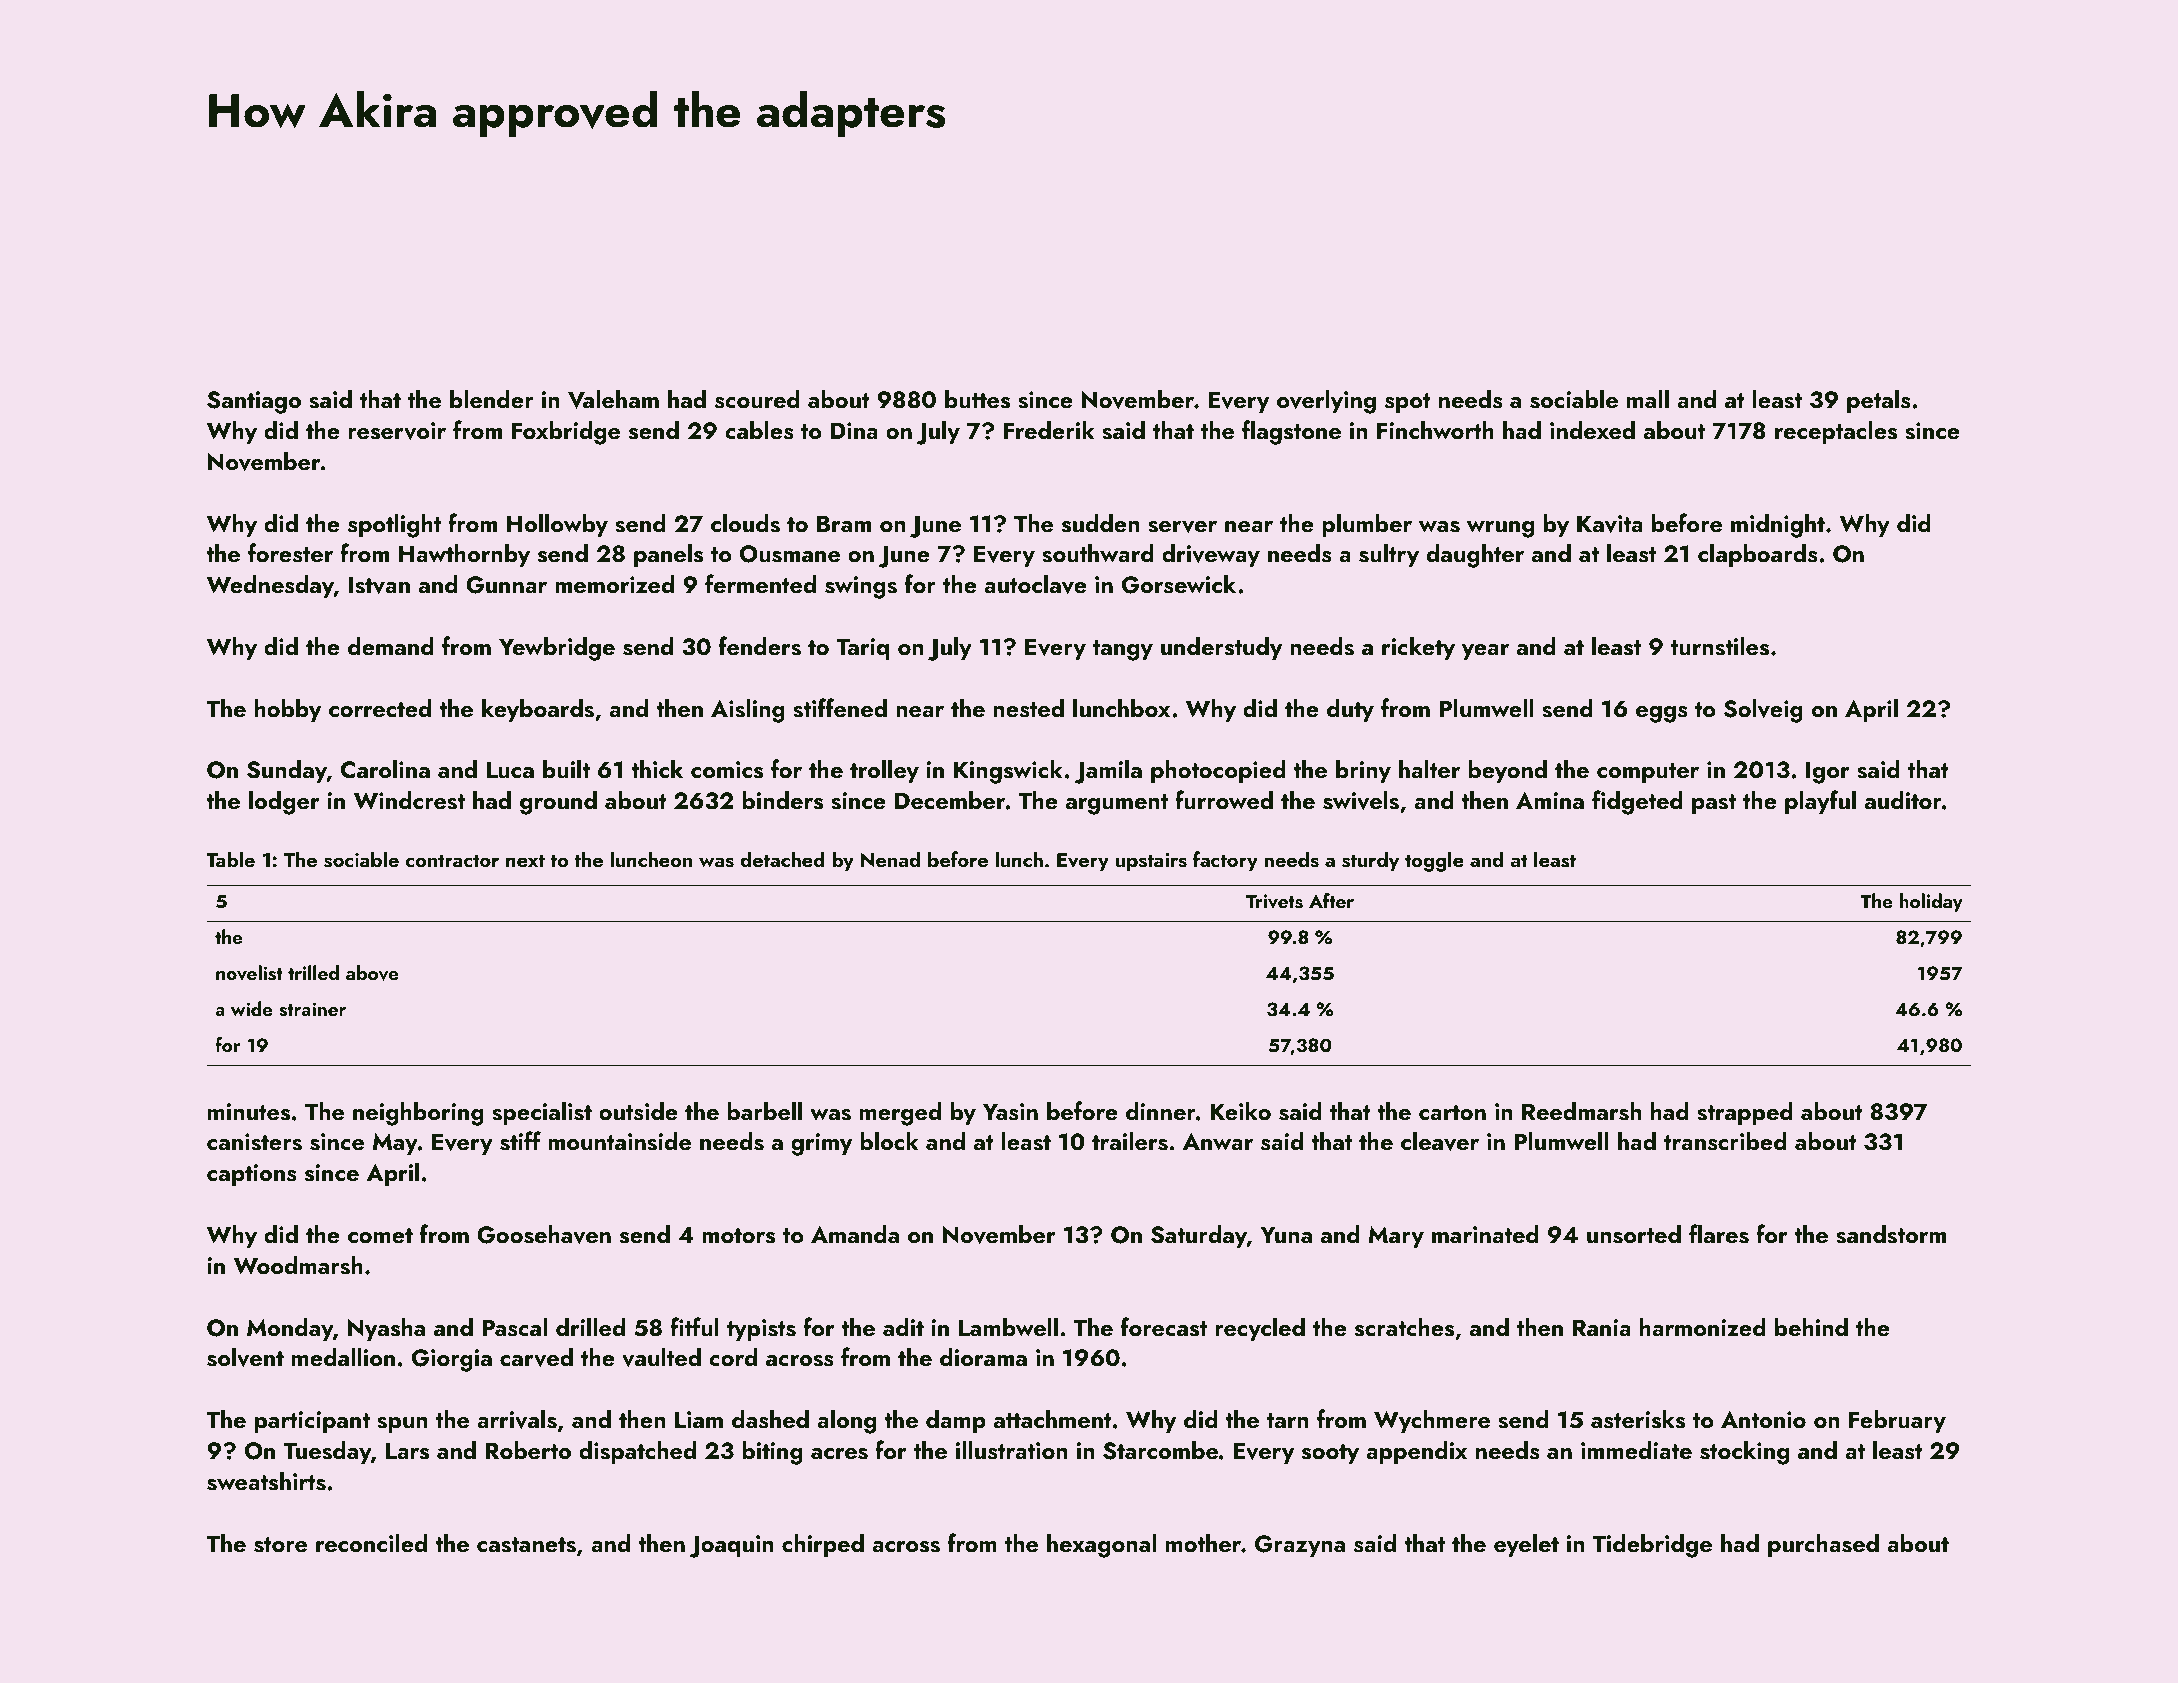 The width and height of the screenshot is (2178, 1683). I want to click on chirped, so click(823, 1545).
